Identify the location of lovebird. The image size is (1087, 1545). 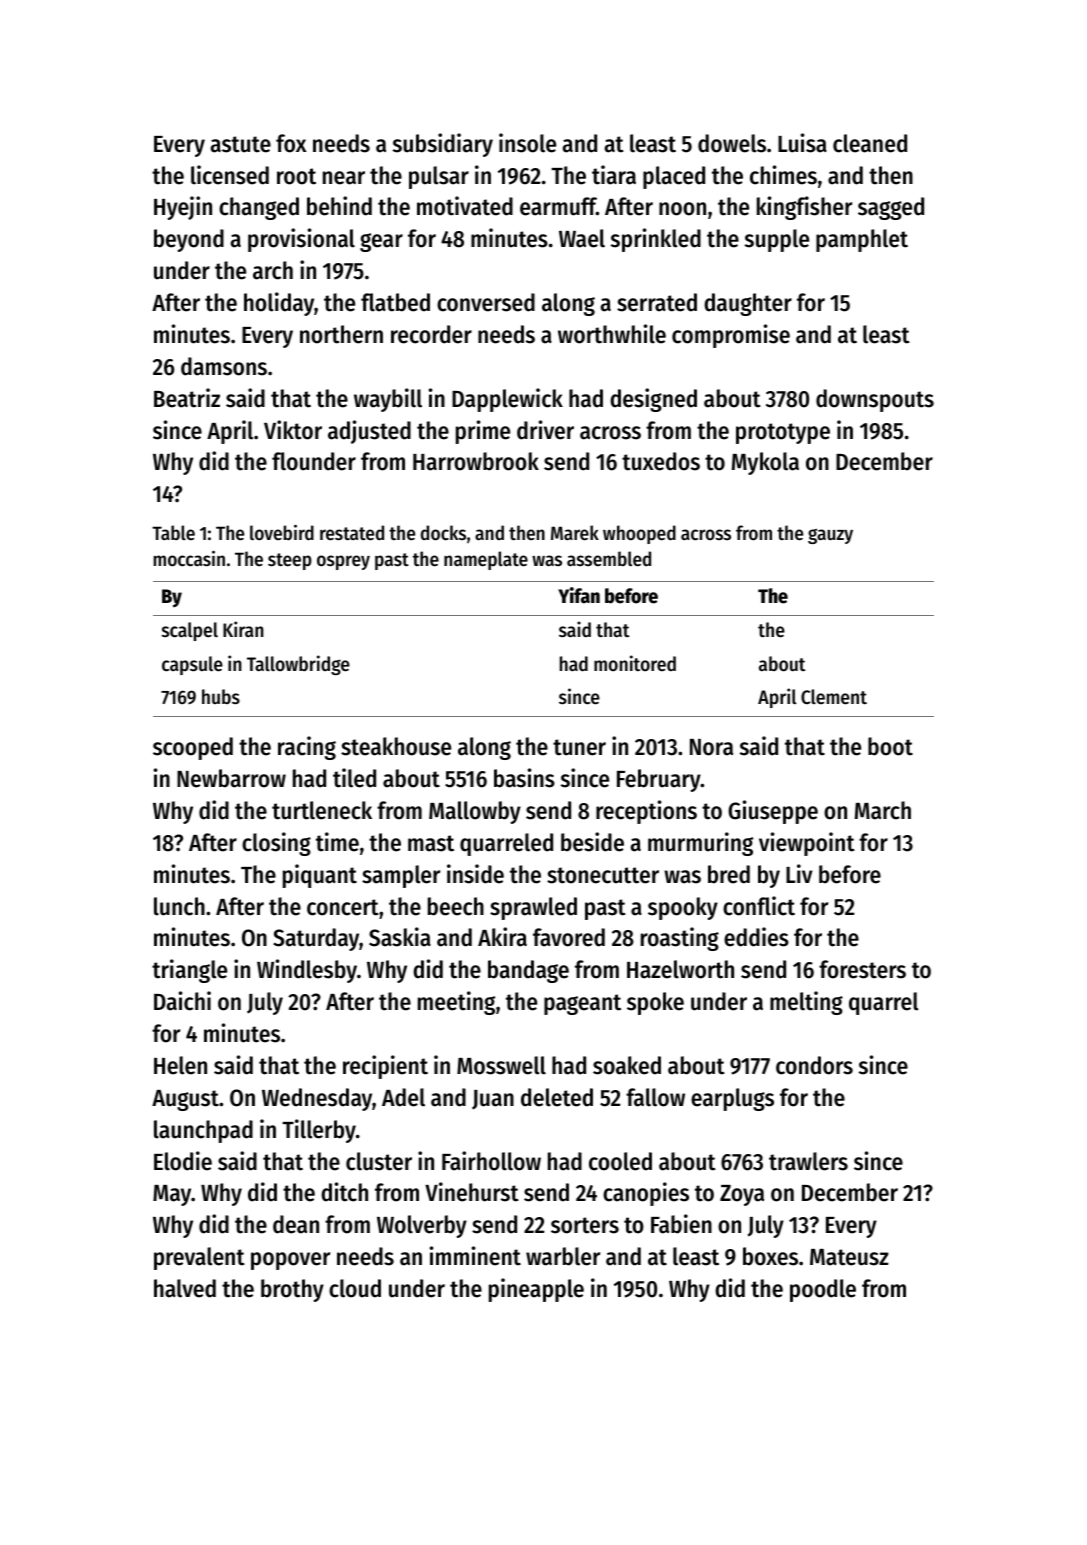
(282, 533).
